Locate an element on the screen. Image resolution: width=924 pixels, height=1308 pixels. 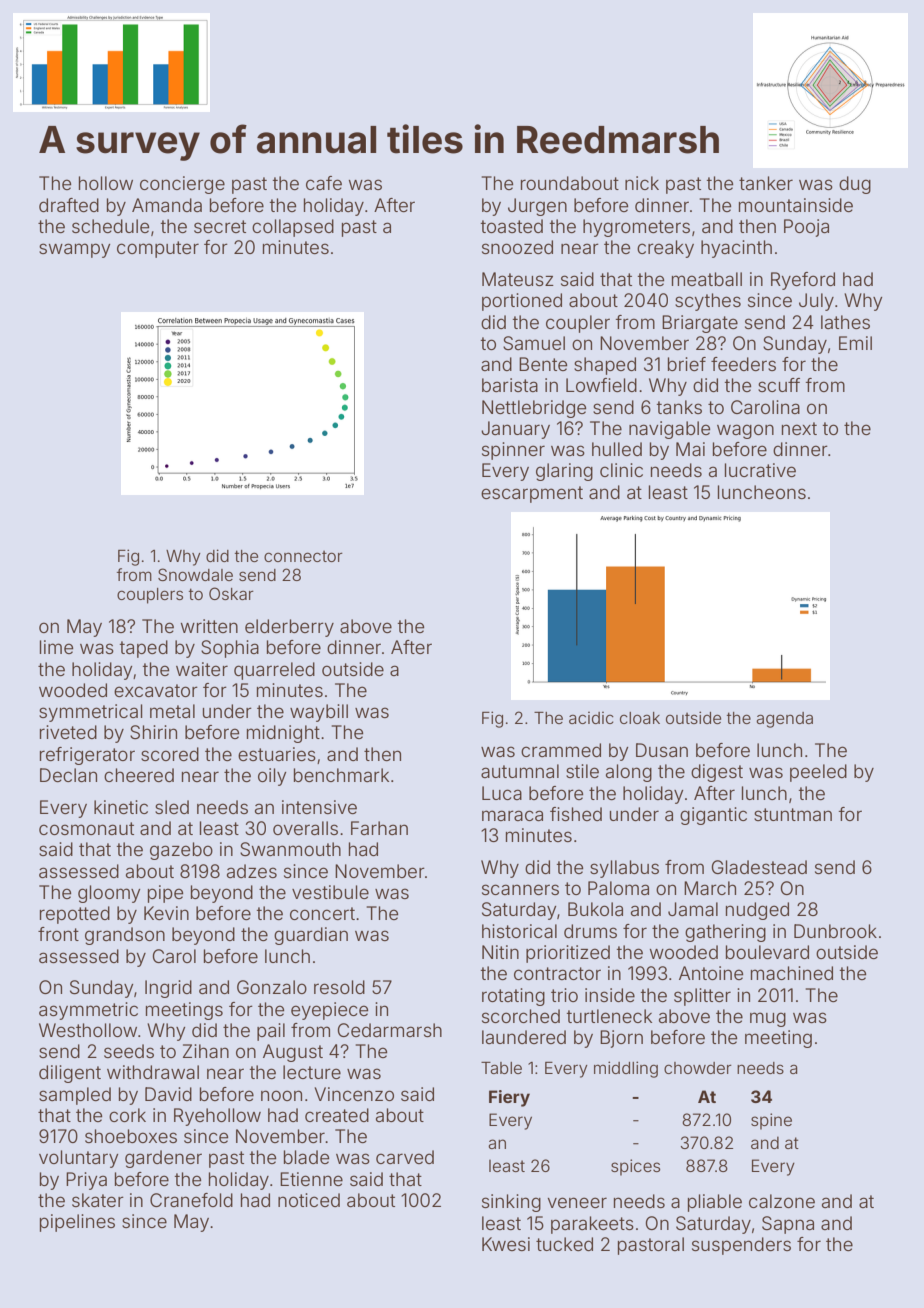
drafted is located at coordinates (69, 205).
